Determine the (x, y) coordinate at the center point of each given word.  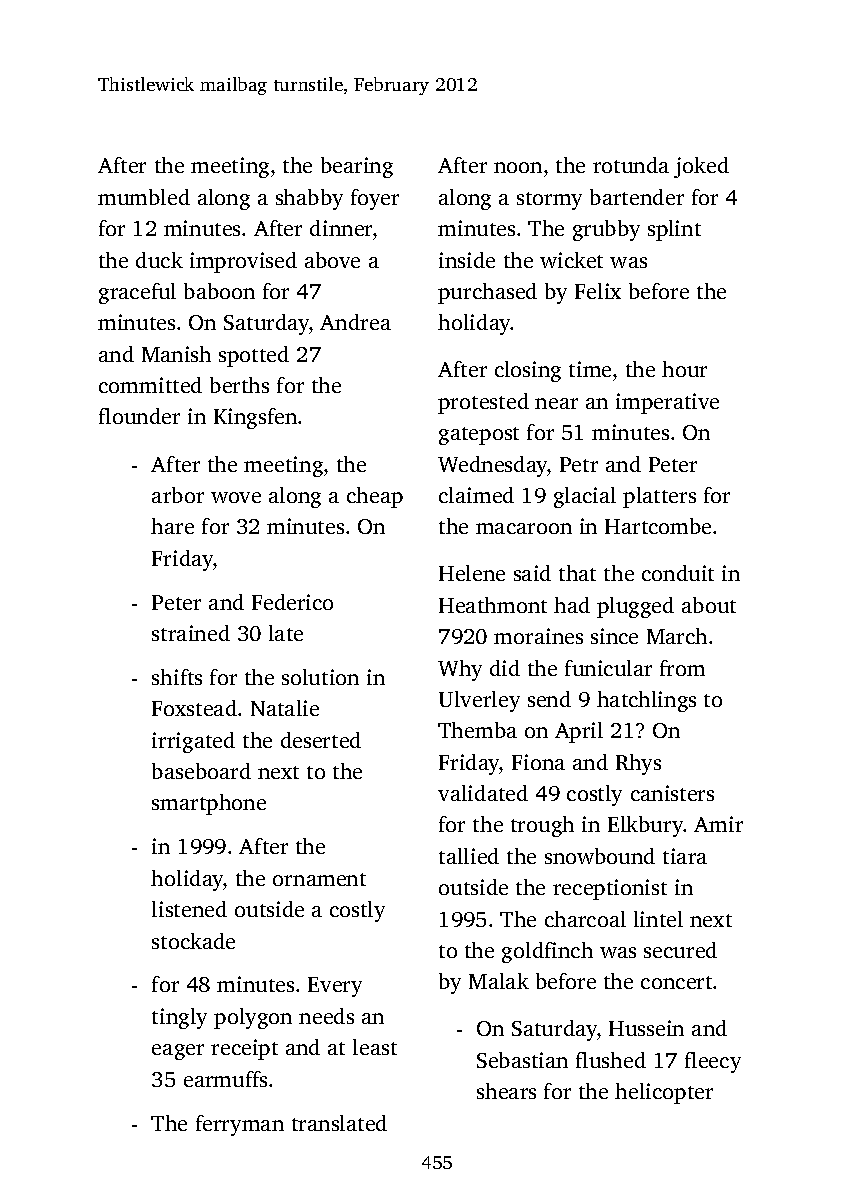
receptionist (610, 889)
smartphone (209, 804)
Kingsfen (255, 418)
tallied (469, 856)
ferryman (240, 1125)
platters (659, 497)
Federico (292, 602)
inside (467, 260)
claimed (476, 495)
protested (483, 403)
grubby (606, 230)
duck (159, 260)
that (577, 573)
